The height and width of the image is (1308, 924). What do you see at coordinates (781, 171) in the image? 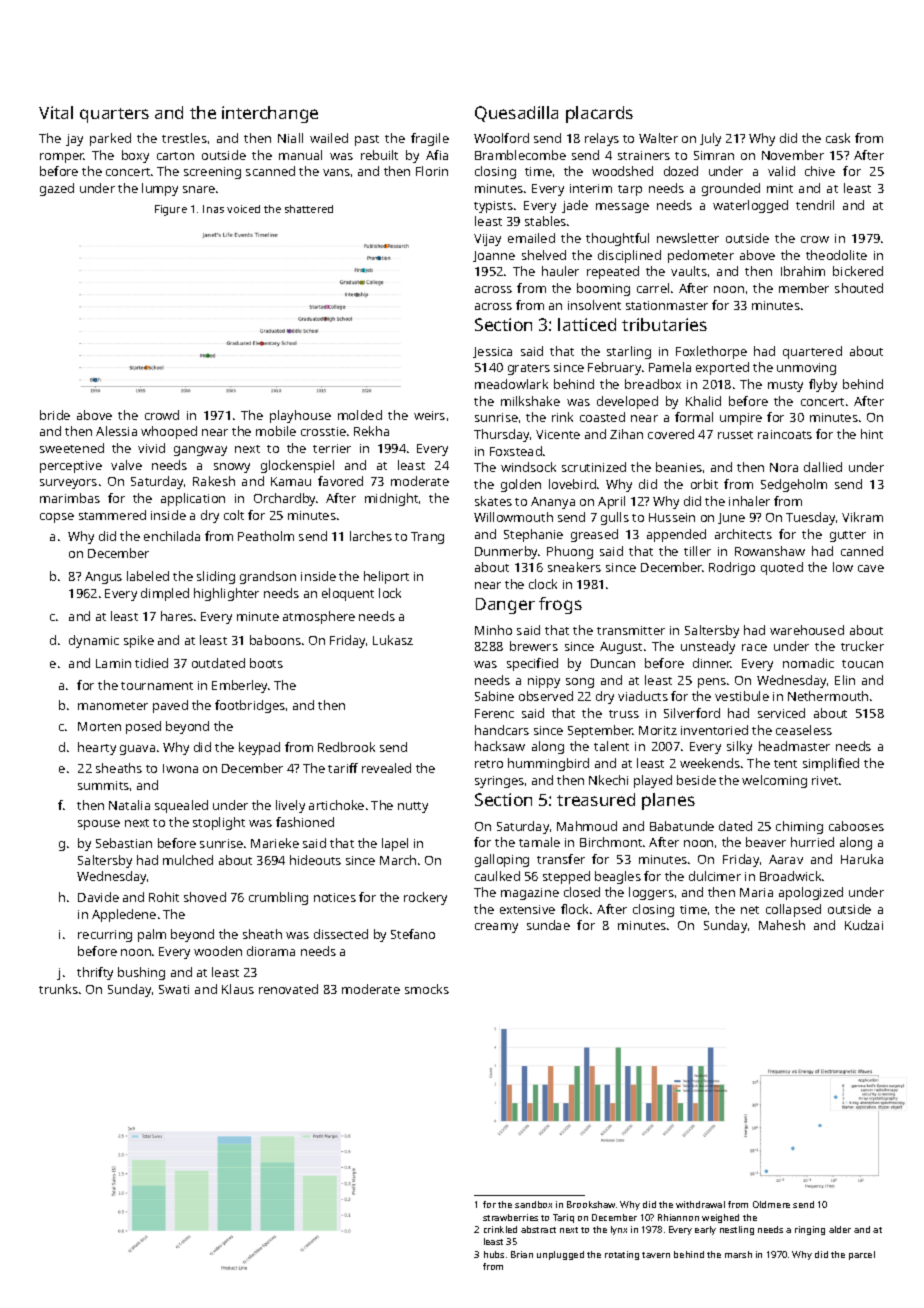
I see `valid` at bounding box center [781, 171].
